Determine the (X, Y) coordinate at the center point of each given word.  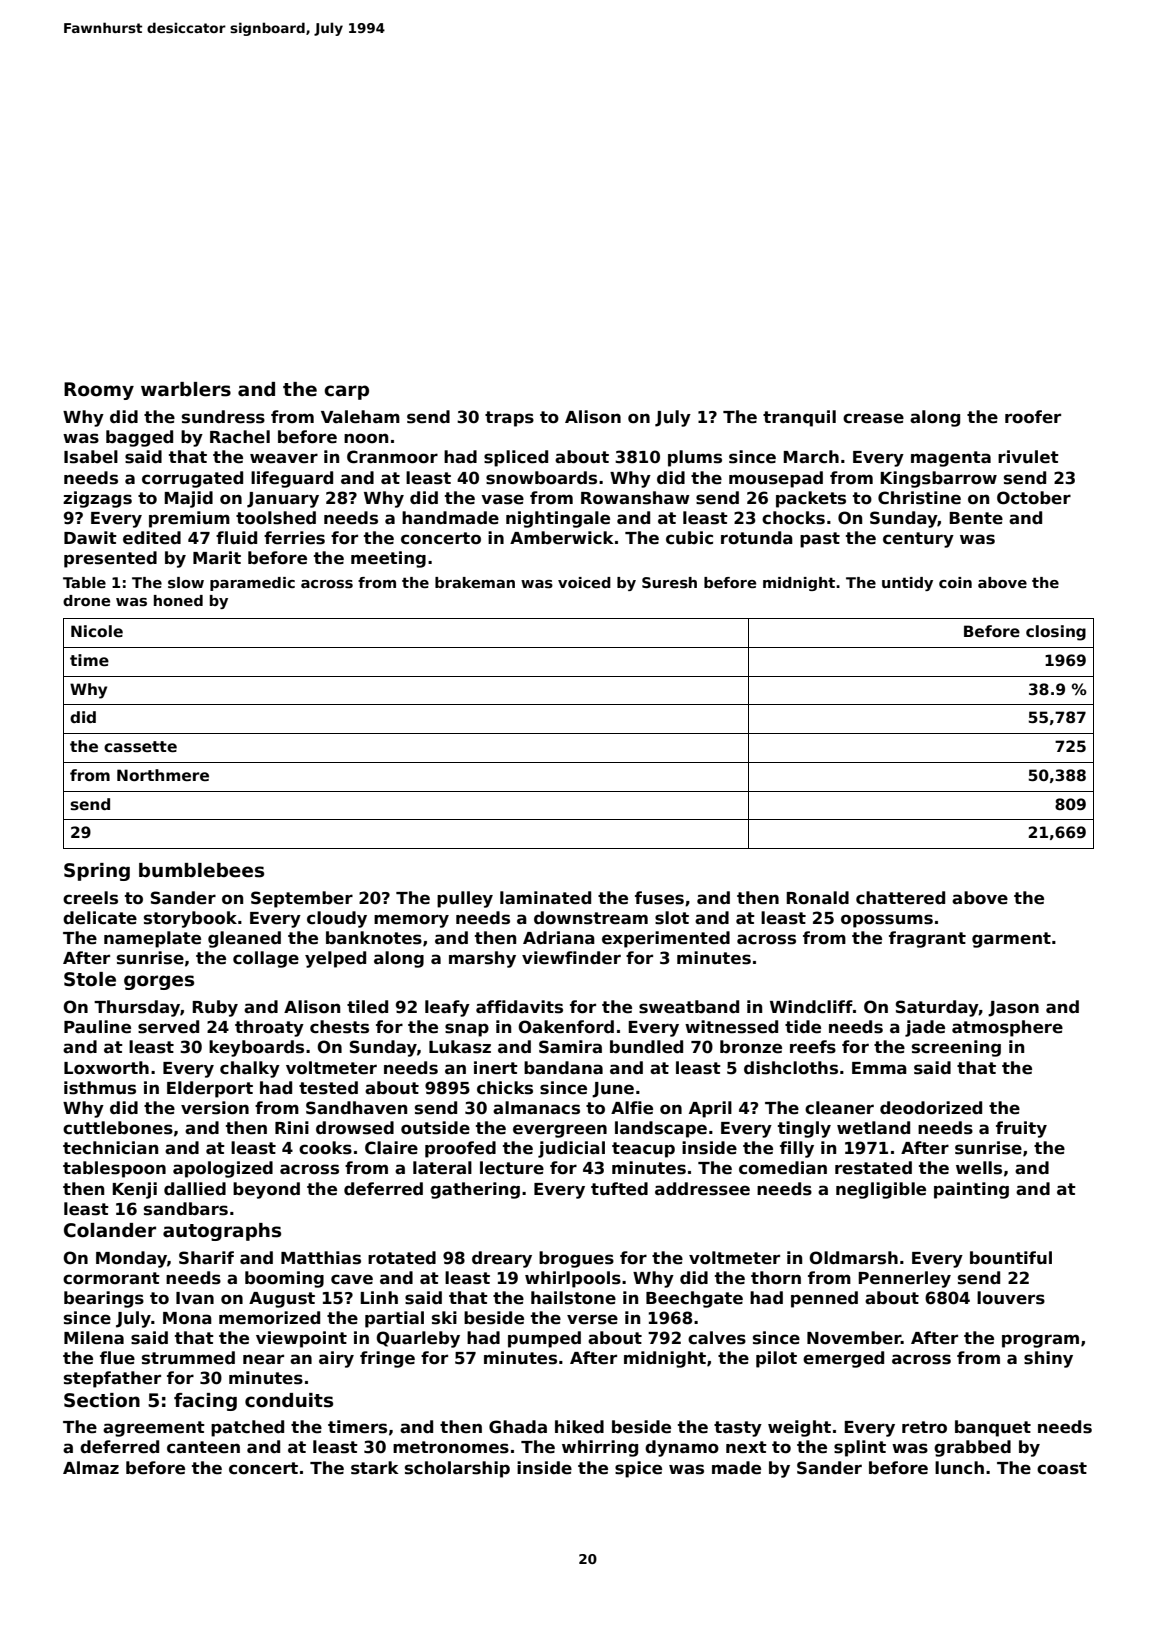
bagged (139, 438)
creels (90, 898)
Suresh (669, 583)
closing (1056, 633)
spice (638, 1469)
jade (925, 1028)
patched (247, 1428)
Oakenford (566, 1027)
